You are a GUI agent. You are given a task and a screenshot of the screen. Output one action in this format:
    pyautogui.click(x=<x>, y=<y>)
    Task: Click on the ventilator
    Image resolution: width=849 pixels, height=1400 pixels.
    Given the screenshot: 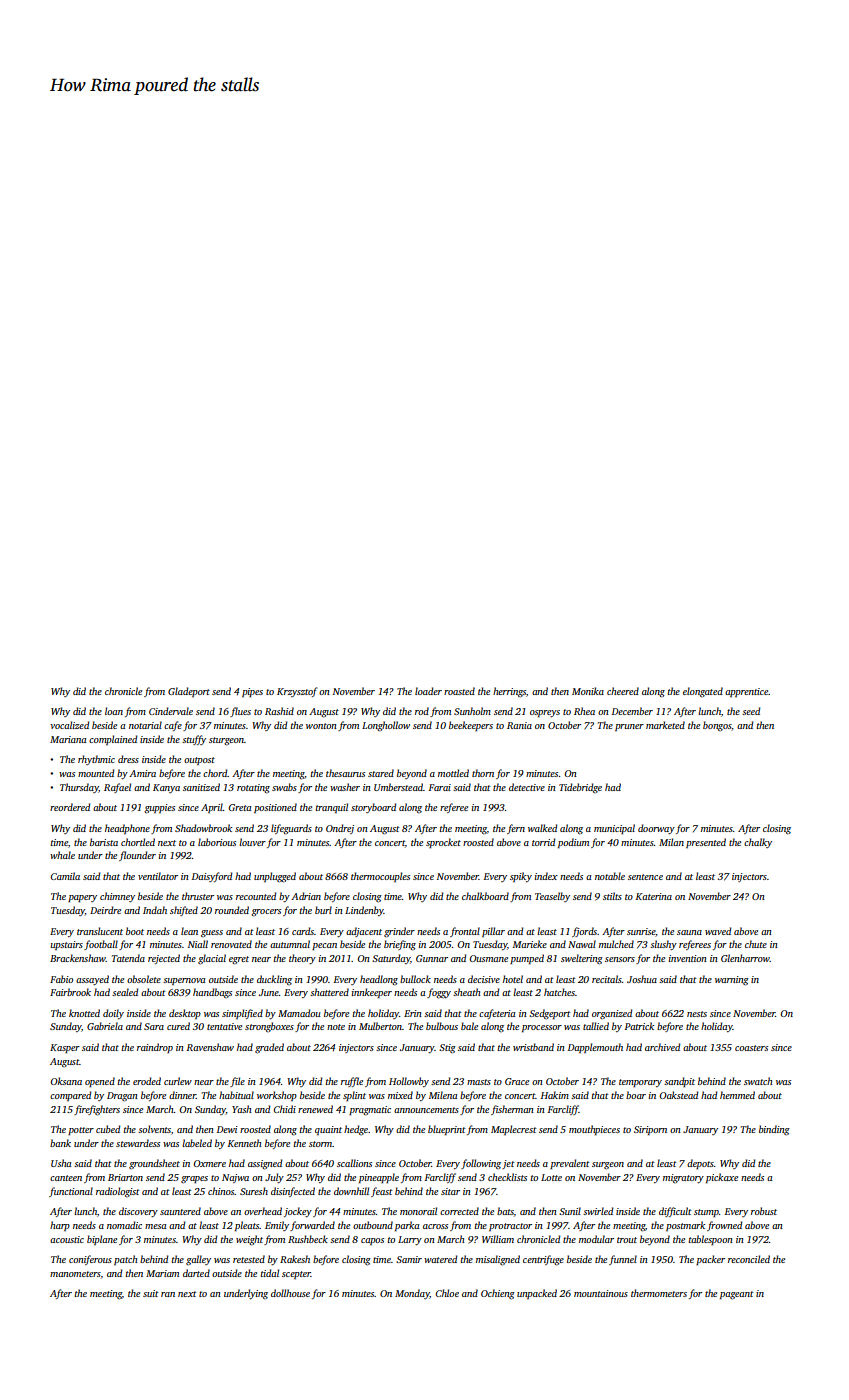 What is the action you would take?
    pyautogui.click(x=158, y=876)
